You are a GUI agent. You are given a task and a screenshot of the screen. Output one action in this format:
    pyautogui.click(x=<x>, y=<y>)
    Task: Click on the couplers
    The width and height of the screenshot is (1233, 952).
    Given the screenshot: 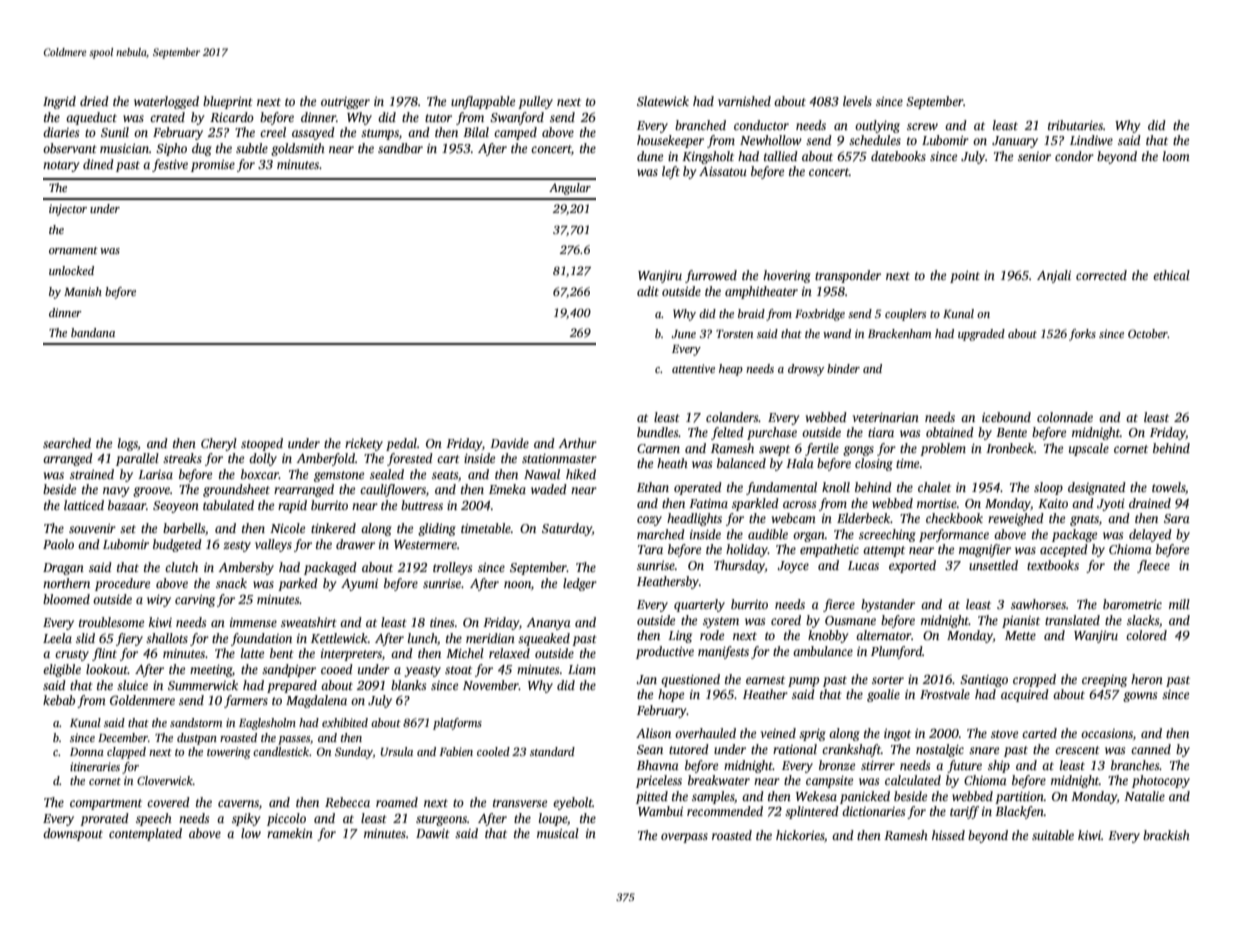 What is the action you would take?
    pyautogui.click(x=905, y=315)
